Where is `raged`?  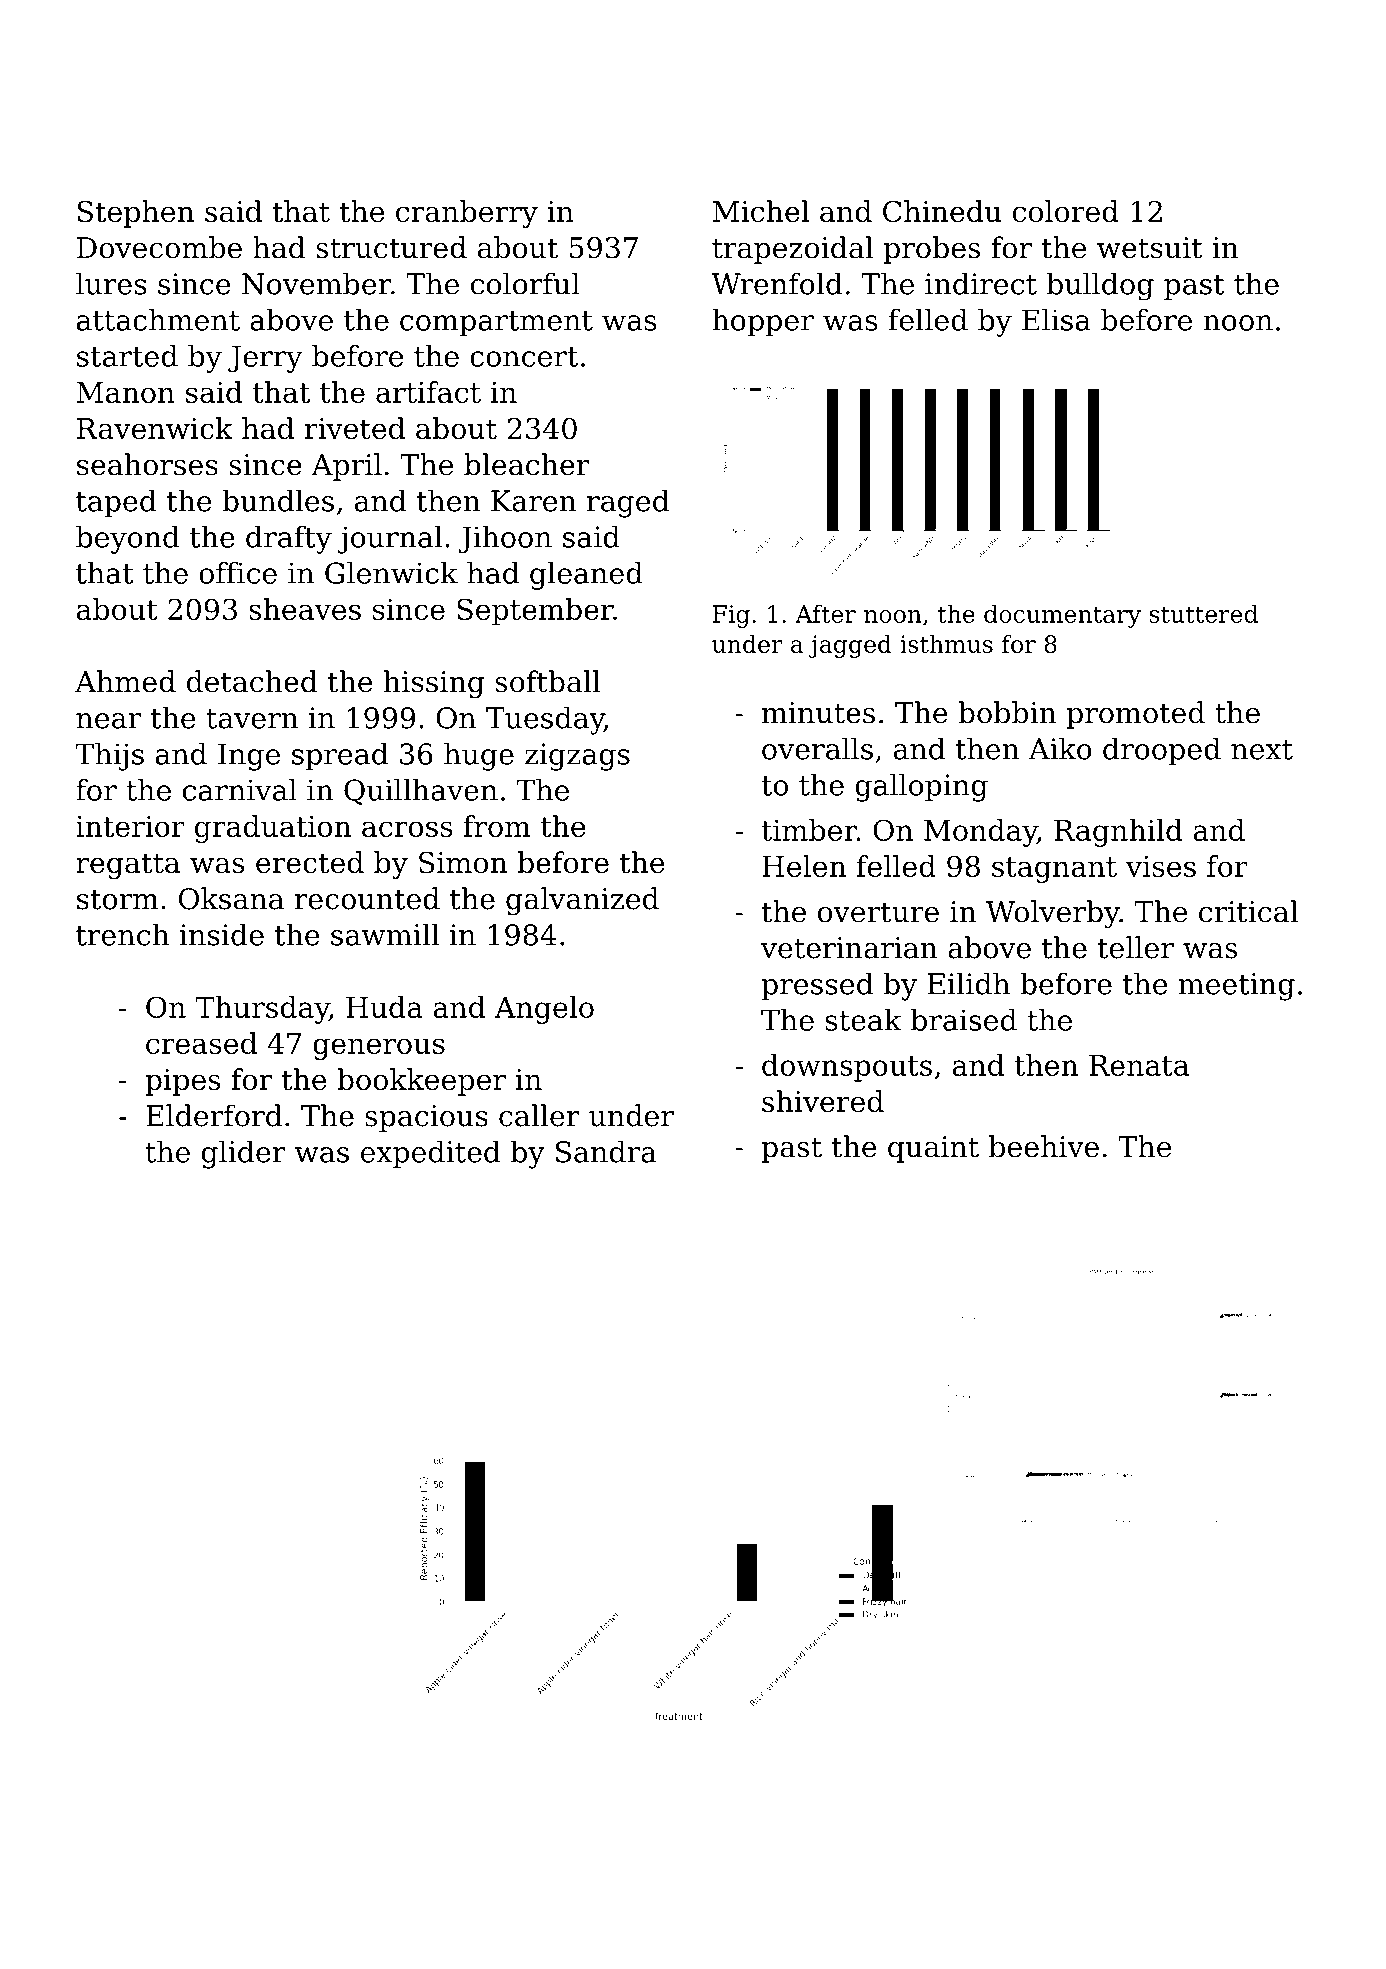
raged is located at coordinates (628, 503).
